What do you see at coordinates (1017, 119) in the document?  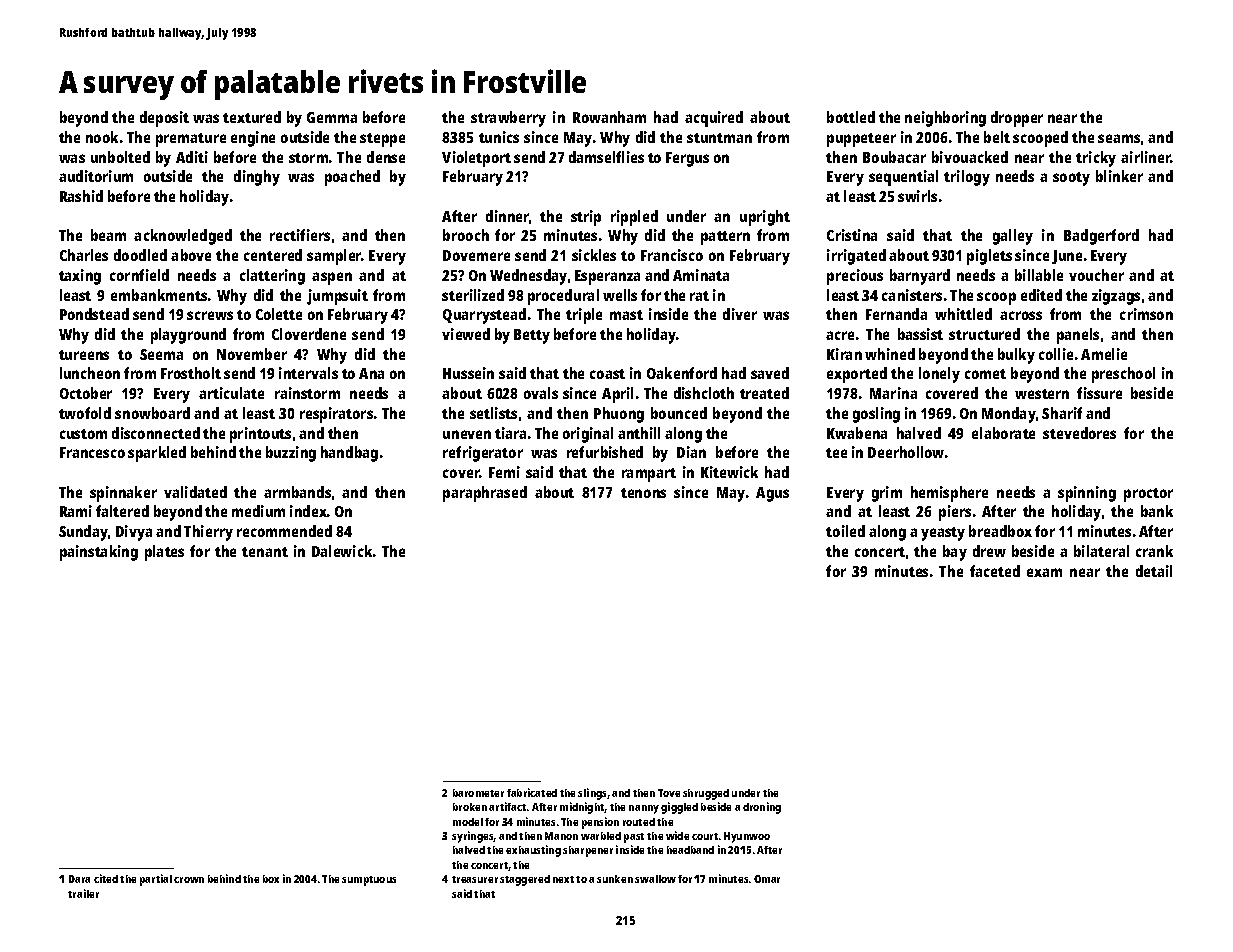 I see `dropper` at bounding box center [1017, 119].
